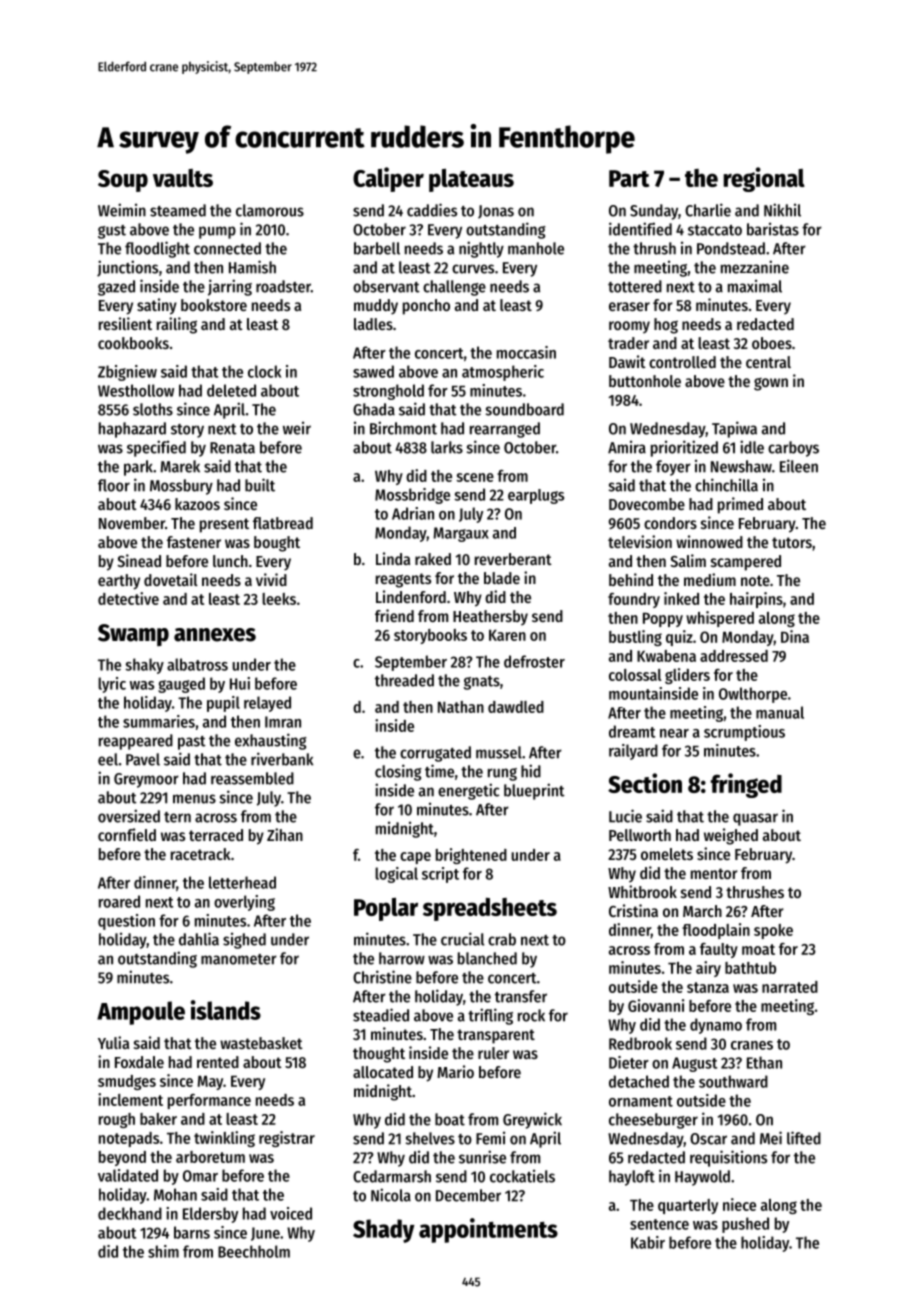 This screenshot has height=1308, width=924. What do you see at coordinates (123, 181) in the screenshot?
I see `Soup` at bounding box center [123, 181].
